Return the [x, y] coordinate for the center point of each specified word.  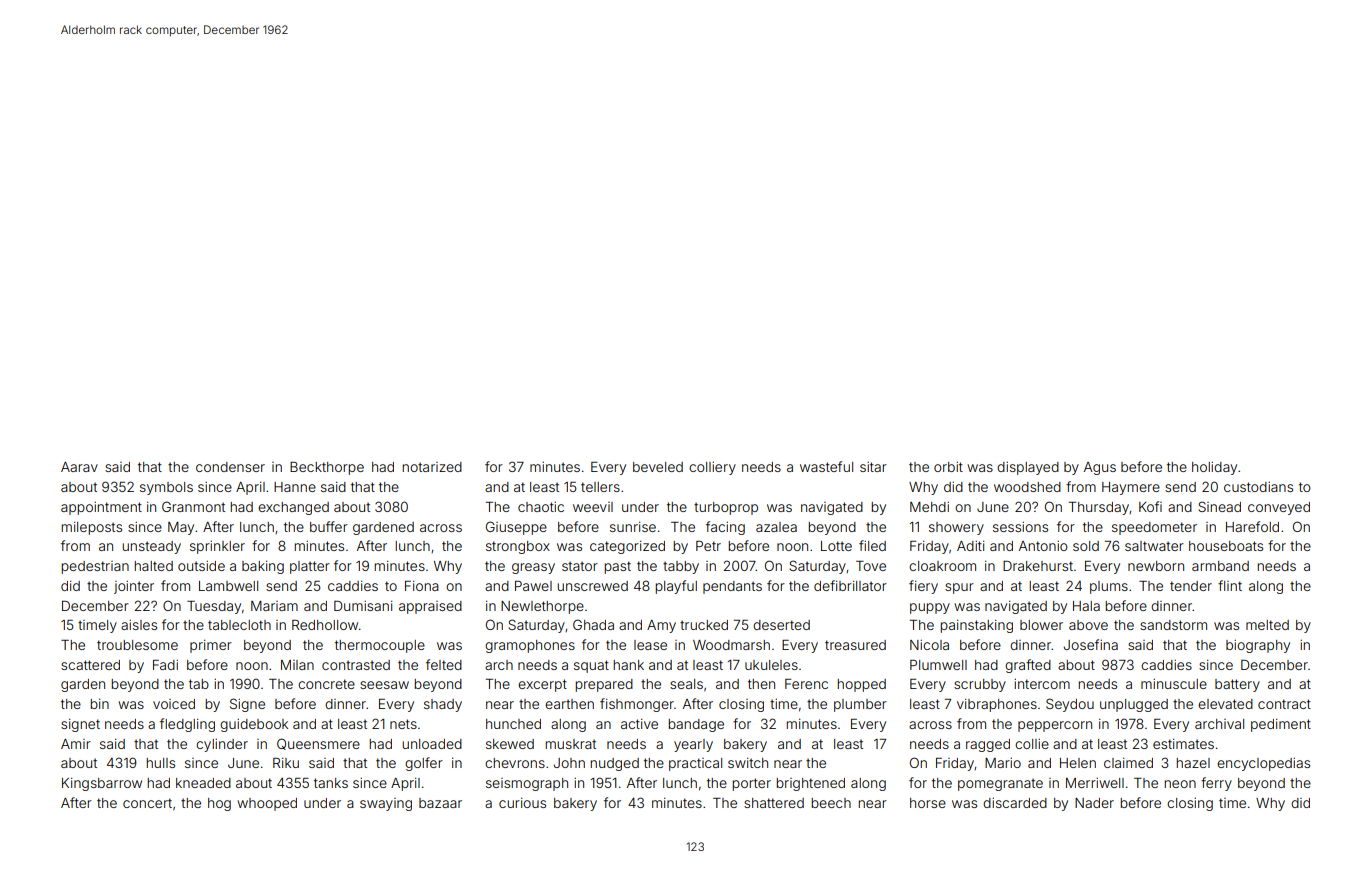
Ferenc [806, 684]
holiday [1214, 468]
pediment [1281, 725]
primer [211, 646]
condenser [230, 467]
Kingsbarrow [102, 784]
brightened [810, 784]
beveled [658, 467]
